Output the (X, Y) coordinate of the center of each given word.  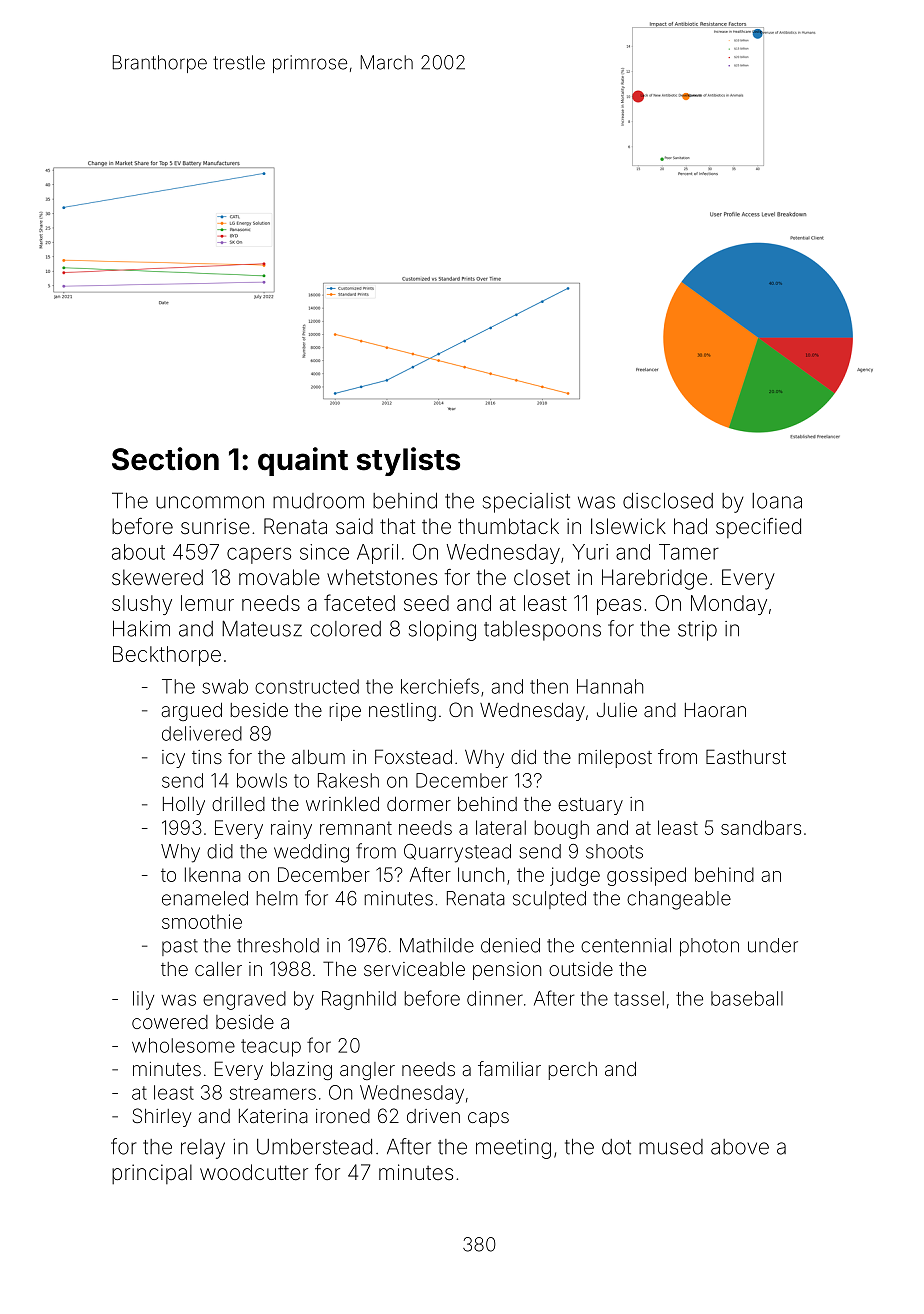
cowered (170, 1022)
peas (619, 607)
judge (575, 876)
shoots (614, 851)
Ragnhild (359, 1000)
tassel (639, 998)
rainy (291, 829)
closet (542, 577)
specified (758, 528)
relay (203, 1149)
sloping (442, 631)
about (138, 552)
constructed (307, 686)
